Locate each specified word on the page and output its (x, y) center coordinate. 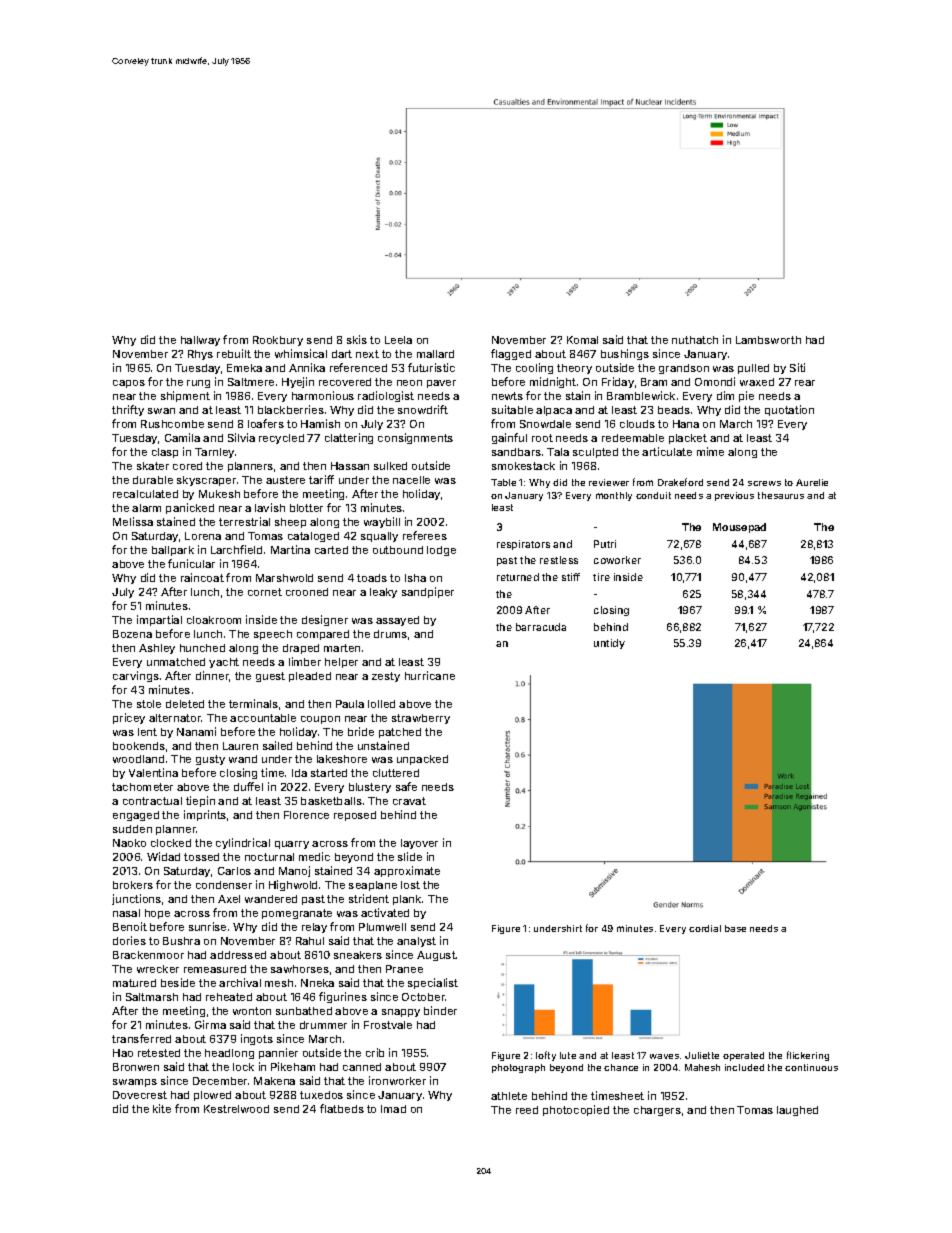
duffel (248, 786)
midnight (553, 382)
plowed (212, 1096)
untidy (609, 644)
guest (270, 677)
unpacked (422, 760)
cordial (705, 928)
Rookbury (278, 341)
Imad (393, 1109)
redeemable (633, 438)
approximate (407, 871)
